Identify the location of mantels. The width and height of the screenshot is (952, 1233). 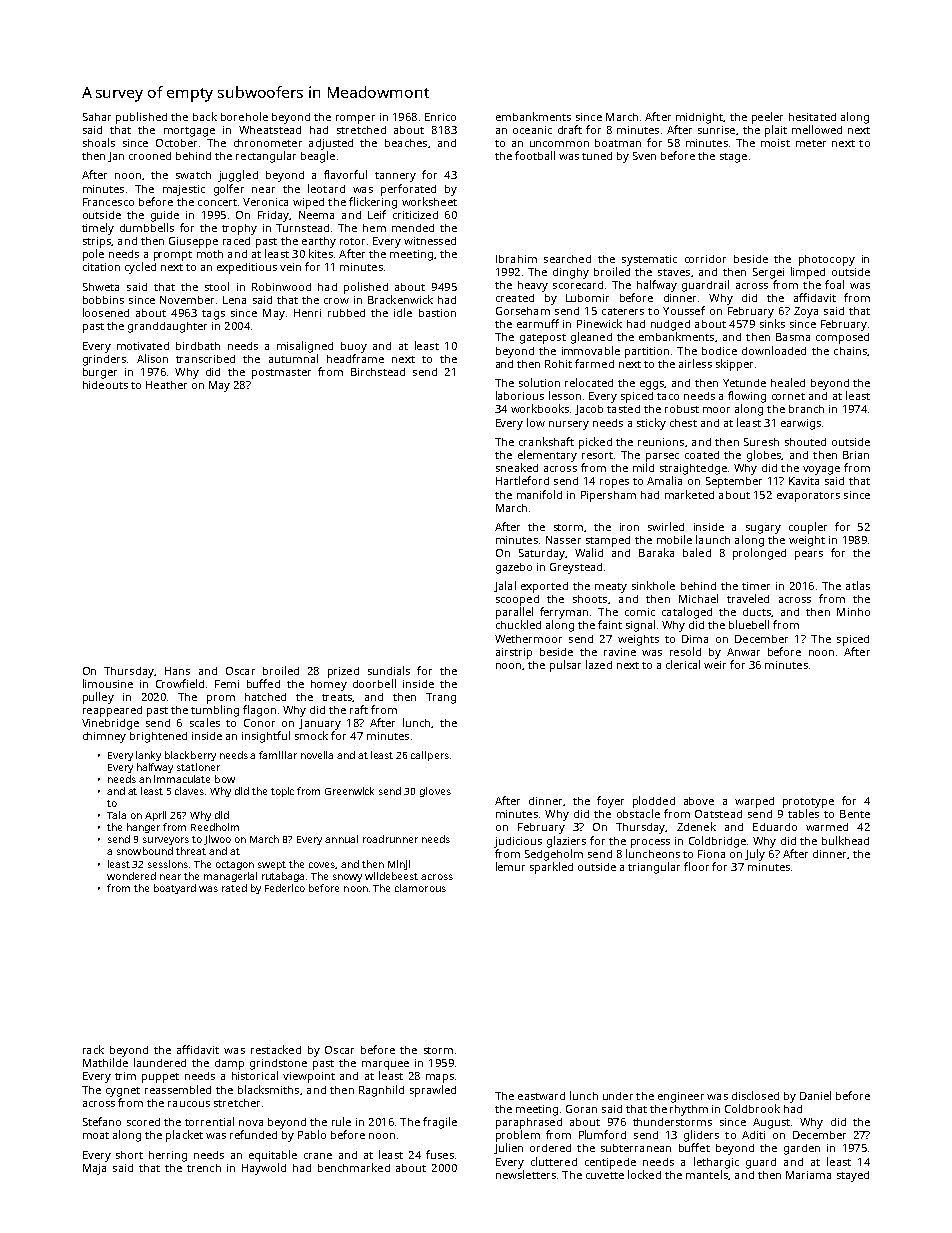
(707, 1174).
